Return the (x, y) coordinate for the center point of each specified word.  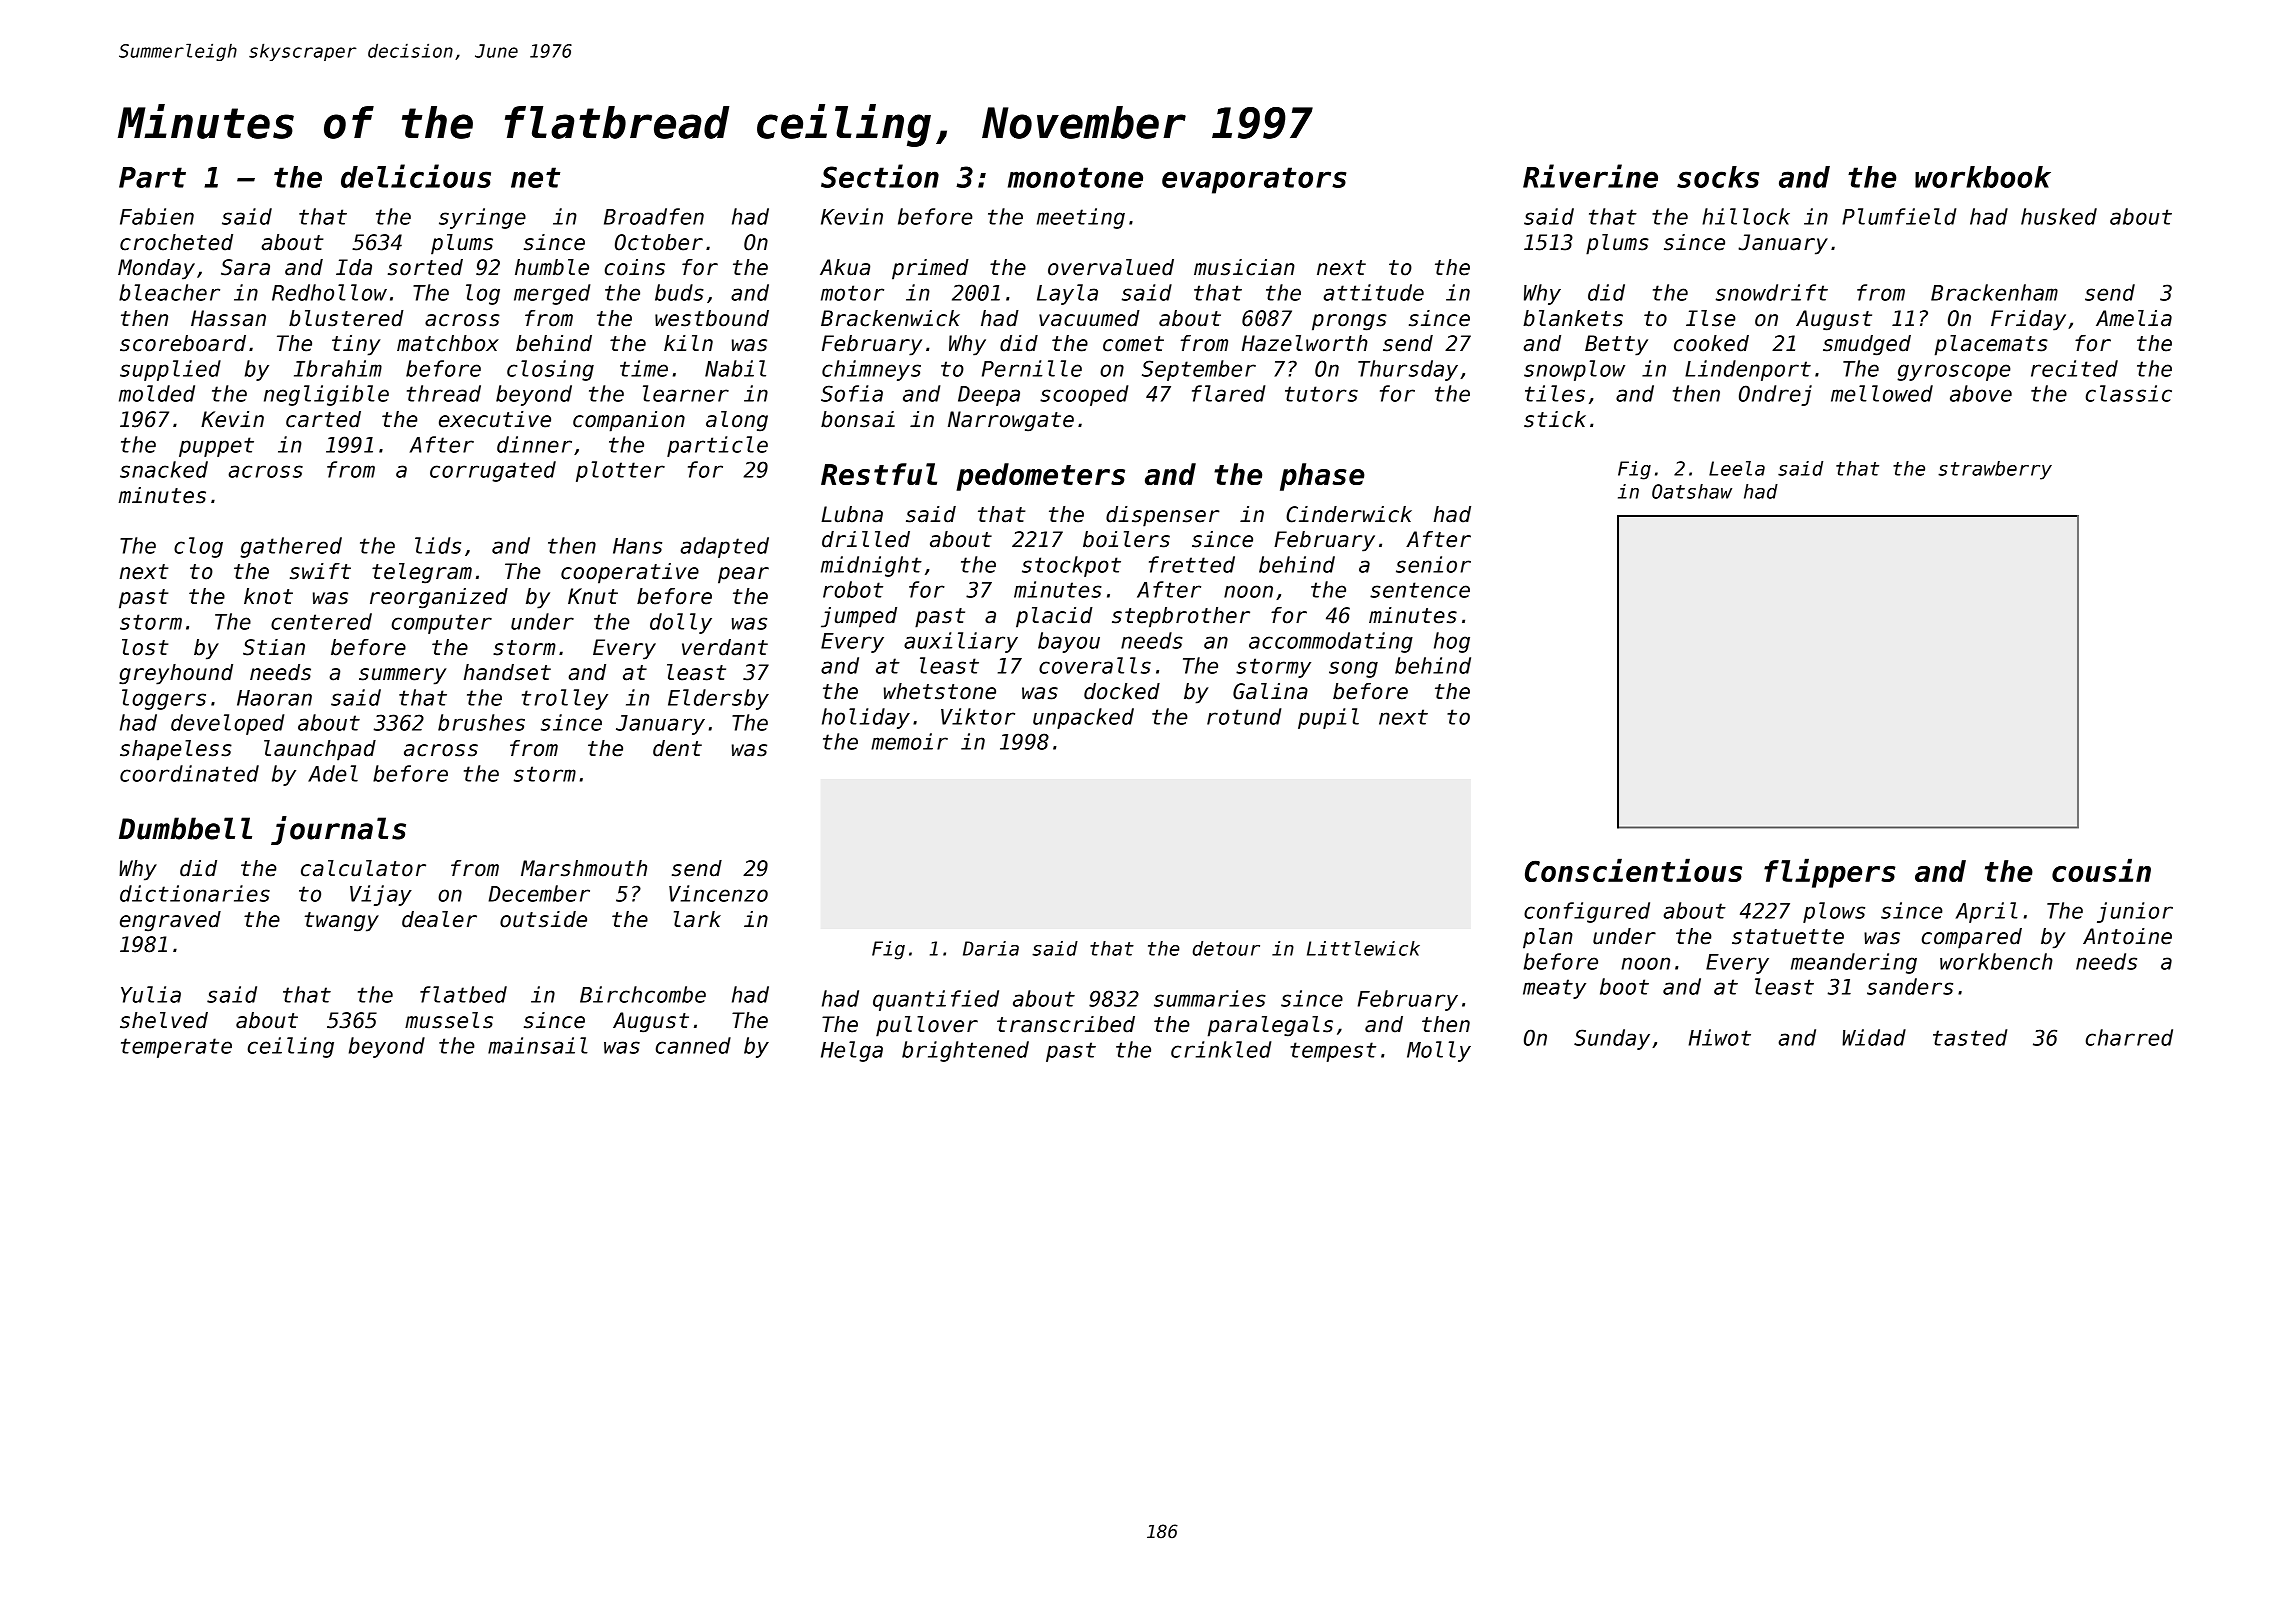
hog (1452, 642)
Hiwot (1720, 1037)
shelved (164, 1020)
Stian (274, 647)
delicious (416, 176)
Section (880, 176)
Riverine (1590, 176)
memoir (909, 741)
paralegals (1270, 1026)
